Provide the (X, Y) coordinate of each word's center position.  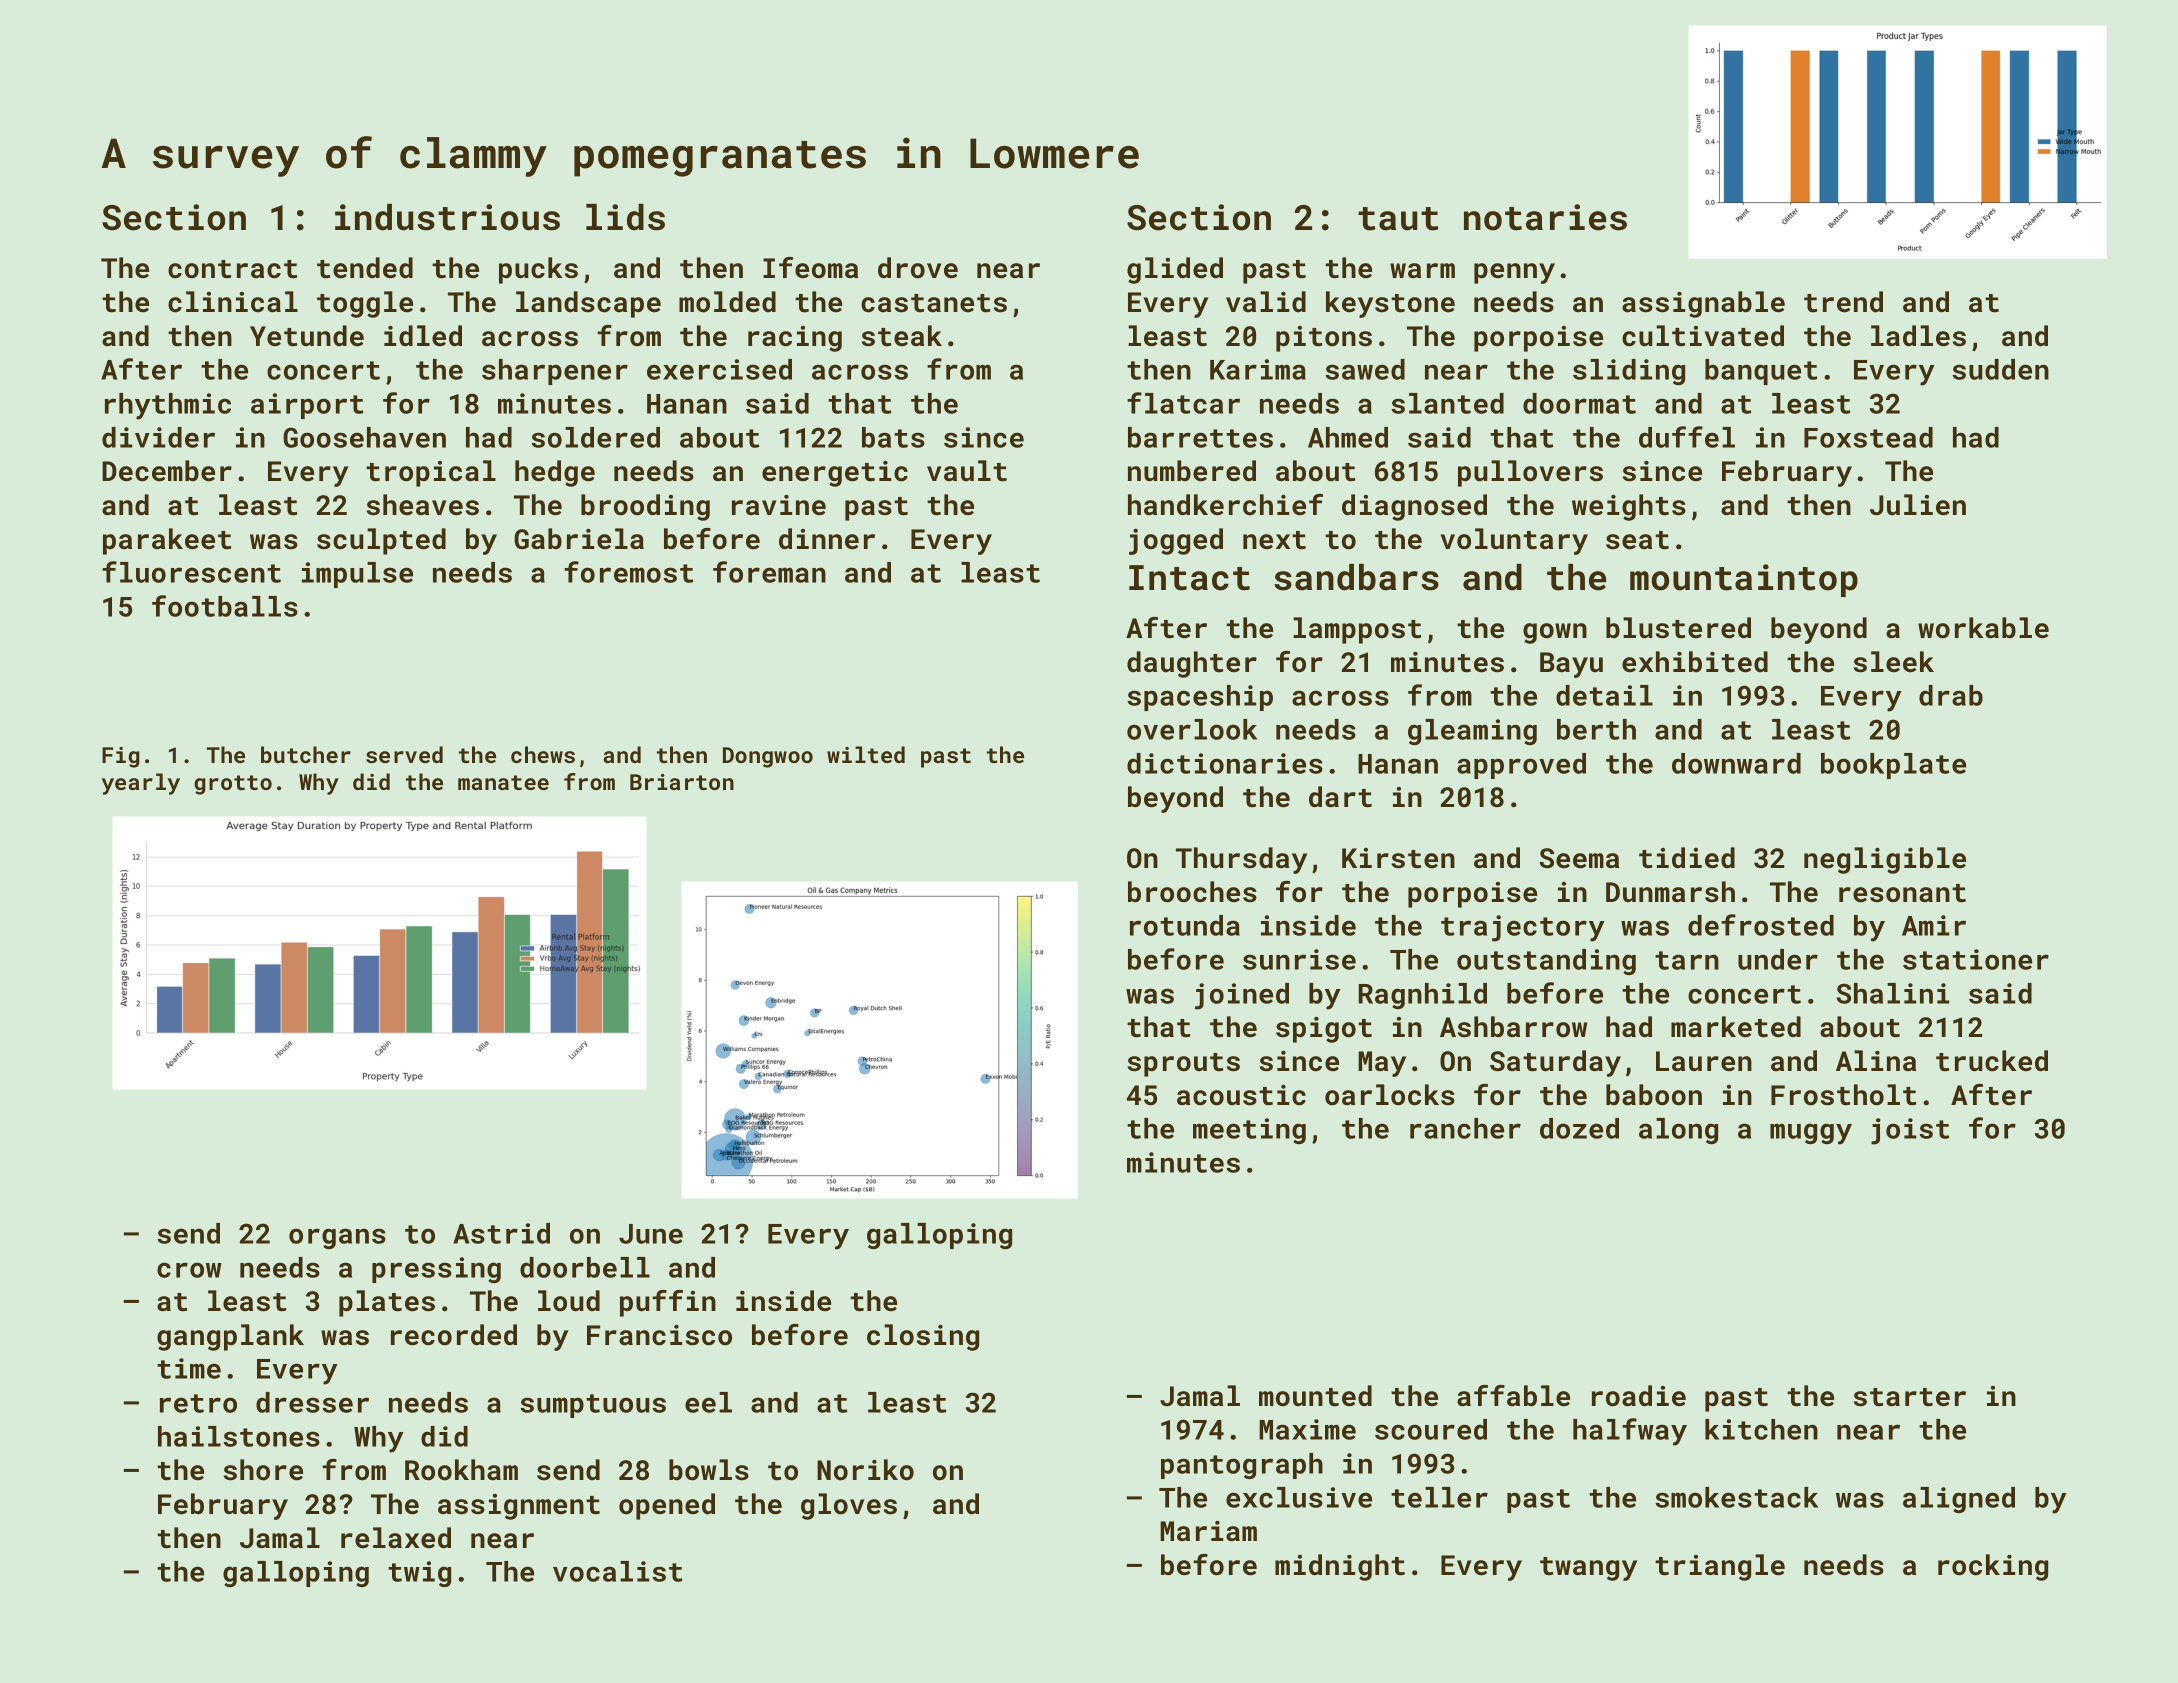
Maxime (1307, 1429)
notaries (1545, 217)
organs (337, 1238)
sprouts (1184, 1065)
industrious (447, 217)
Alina (1876, 1060)
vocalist (617, 1571)
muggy (1811, 1134)
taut (1398, 219)
